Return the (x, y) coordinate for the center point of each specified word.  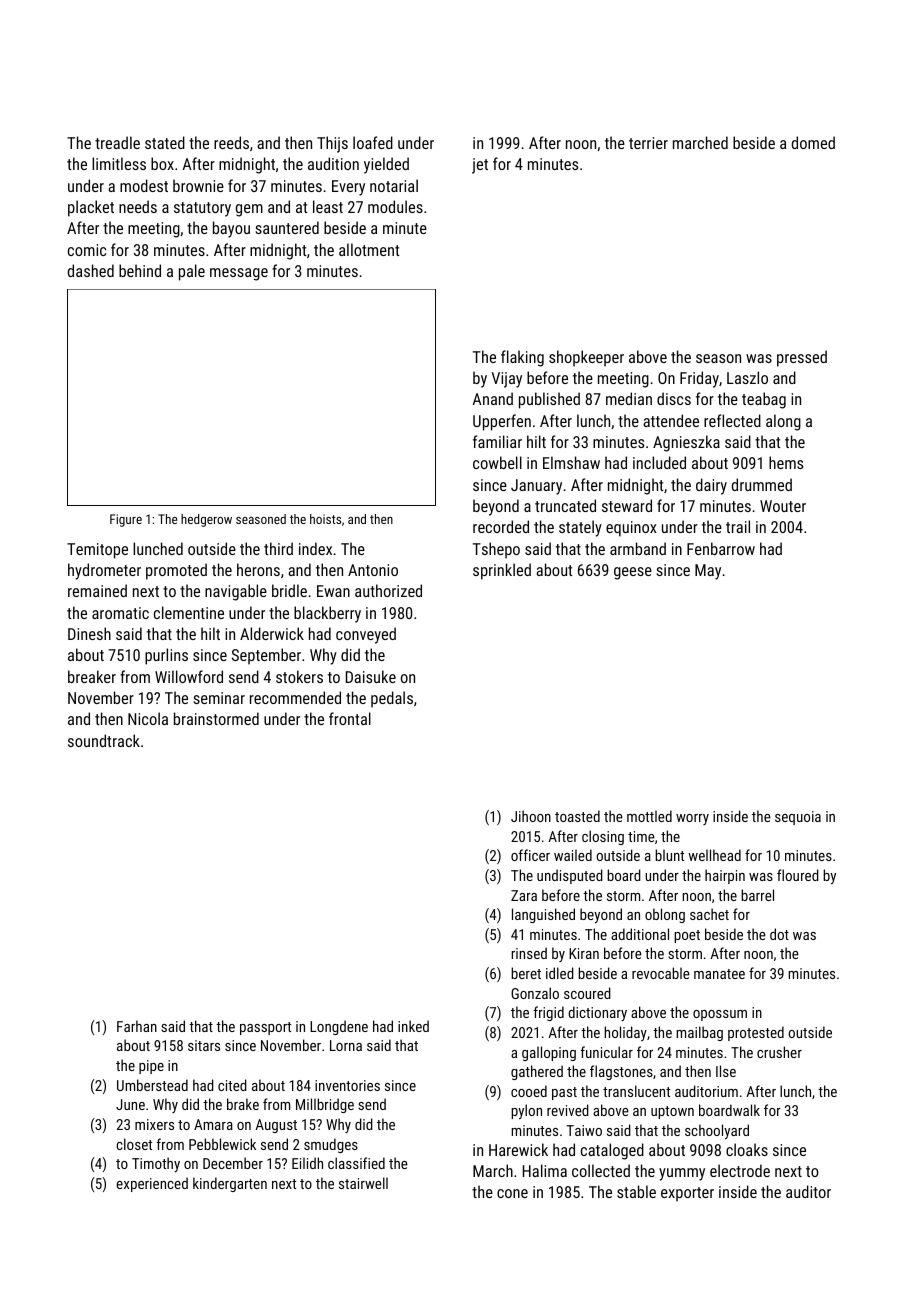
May (708, 572)
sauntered (287, 227)
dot (779, 934)
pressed (802, 358)
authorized (388, 590)
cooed (529, 1091)
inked (413, 1026)
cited (232, 1085)
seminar (219, 698)
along (783, 422)
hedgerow (206, 520)
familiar (497, 441)
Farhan (137, 1026)
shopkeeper (586, 358)
